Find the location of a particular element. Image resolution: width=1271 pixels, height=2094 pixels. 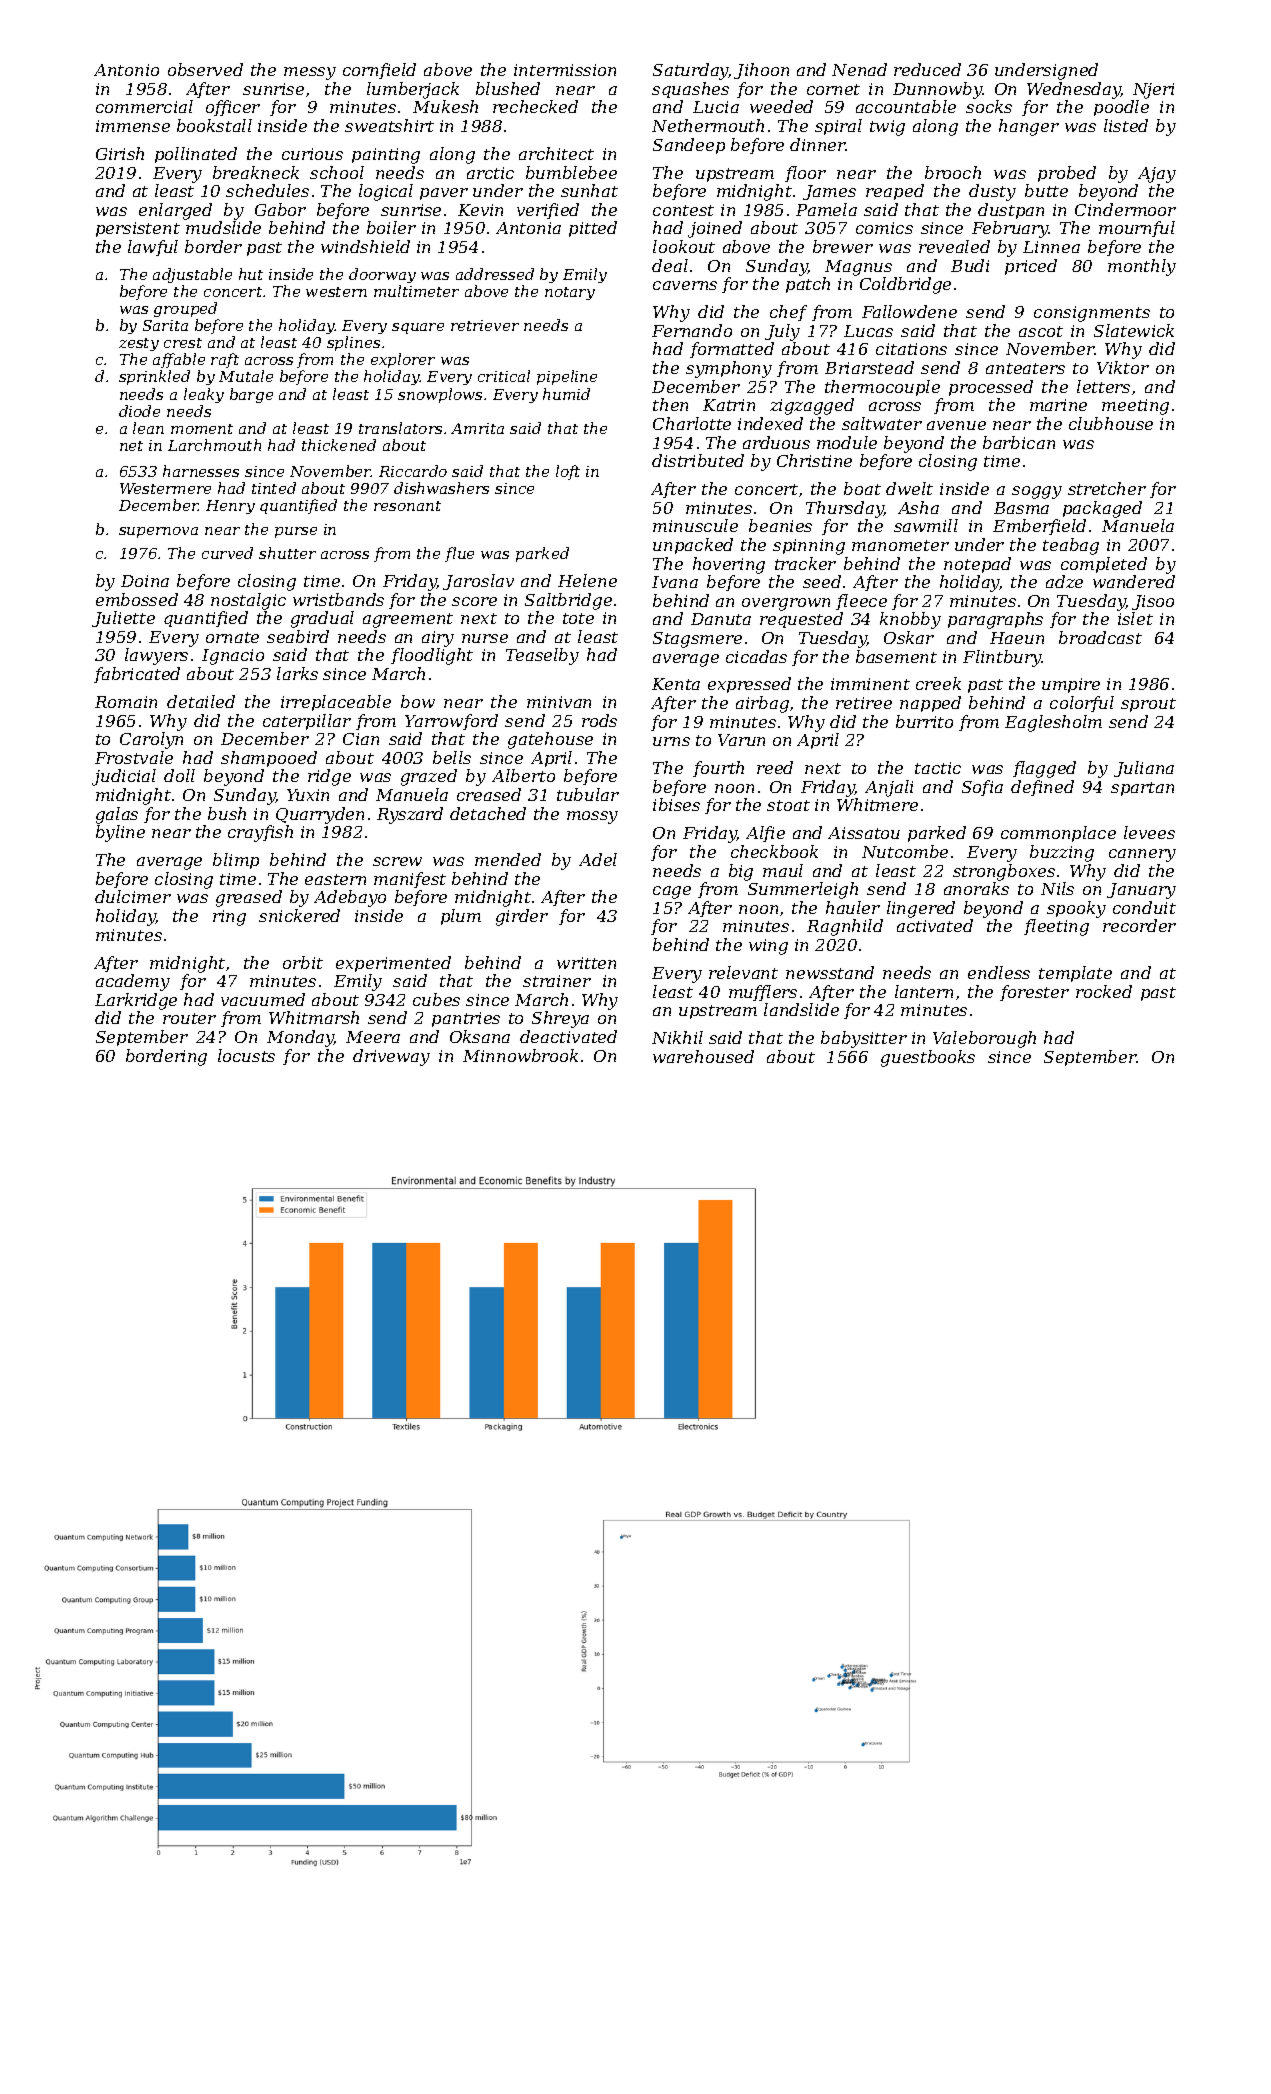

dwelt is located at coordinates (909, 488).
